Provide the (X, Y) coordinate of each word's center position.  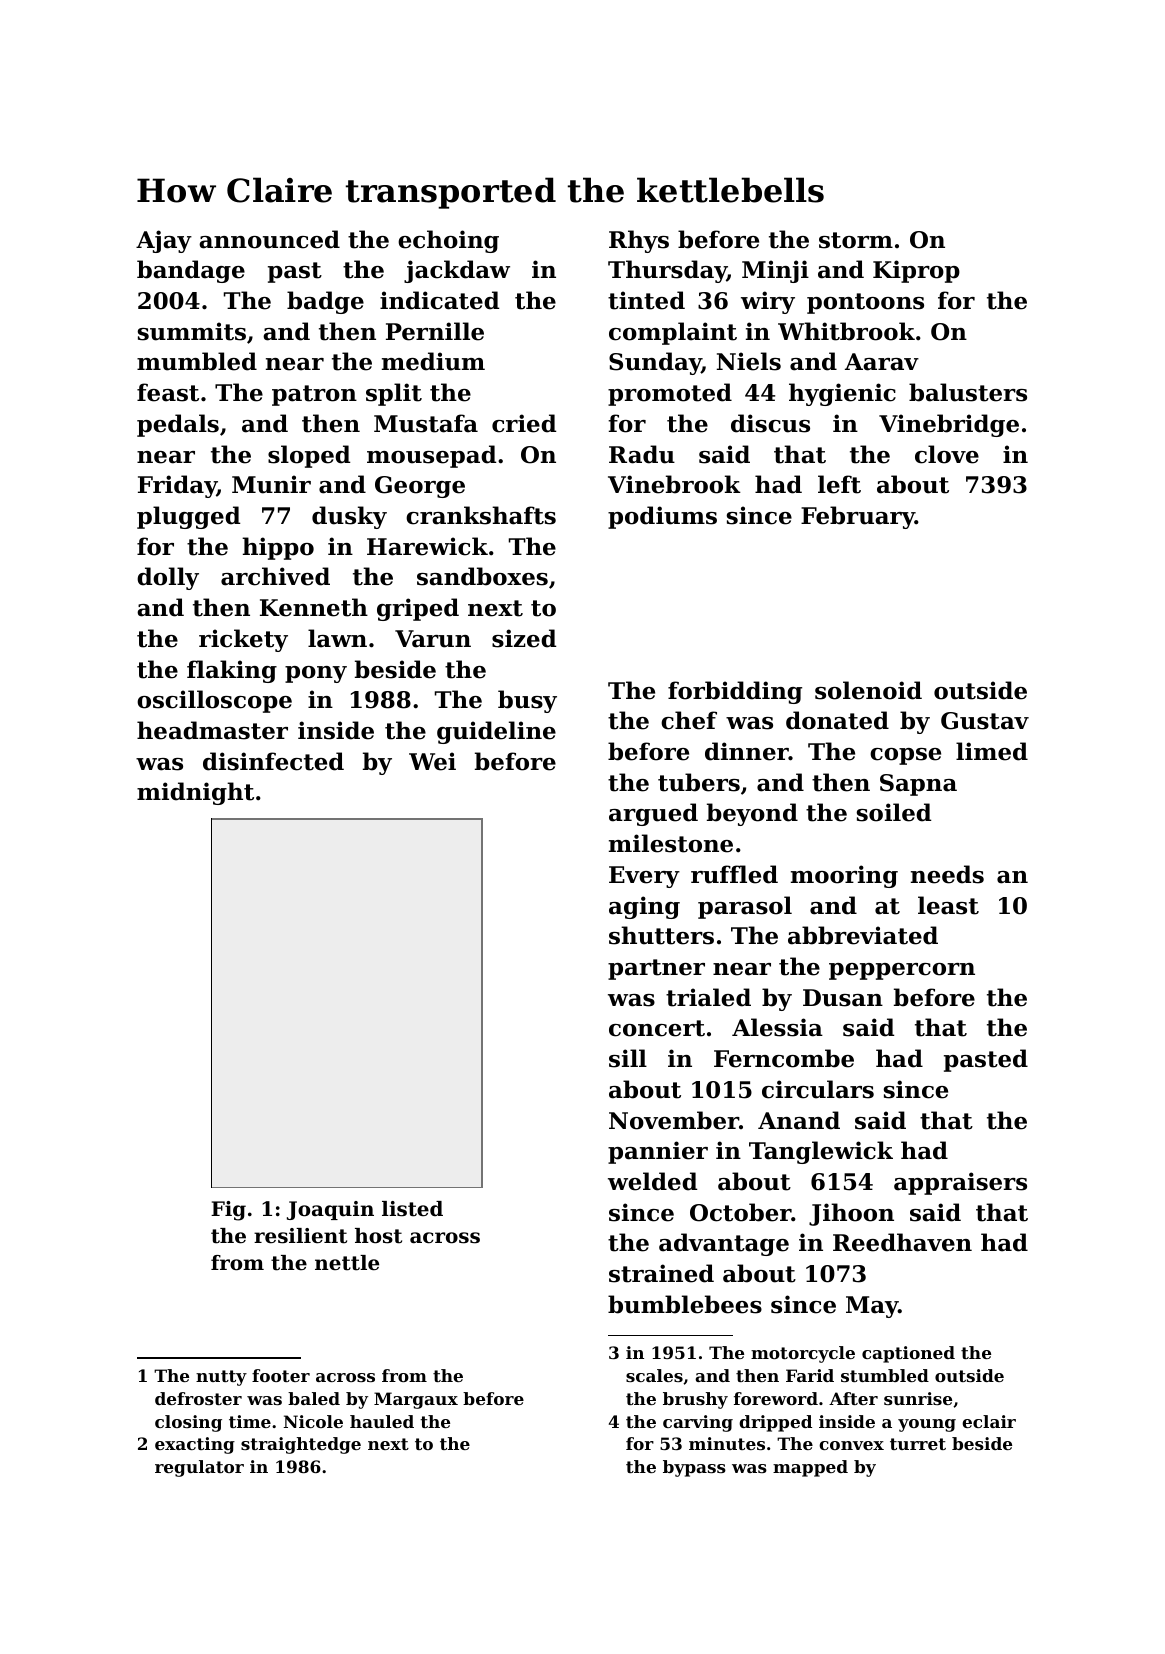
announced (269, 239)
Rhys (639, 241)
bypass (694, 1468)
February (858, 517)
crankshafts (481, 515)
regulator (199, 1468)
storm (856, 240)
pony (316, 674)
